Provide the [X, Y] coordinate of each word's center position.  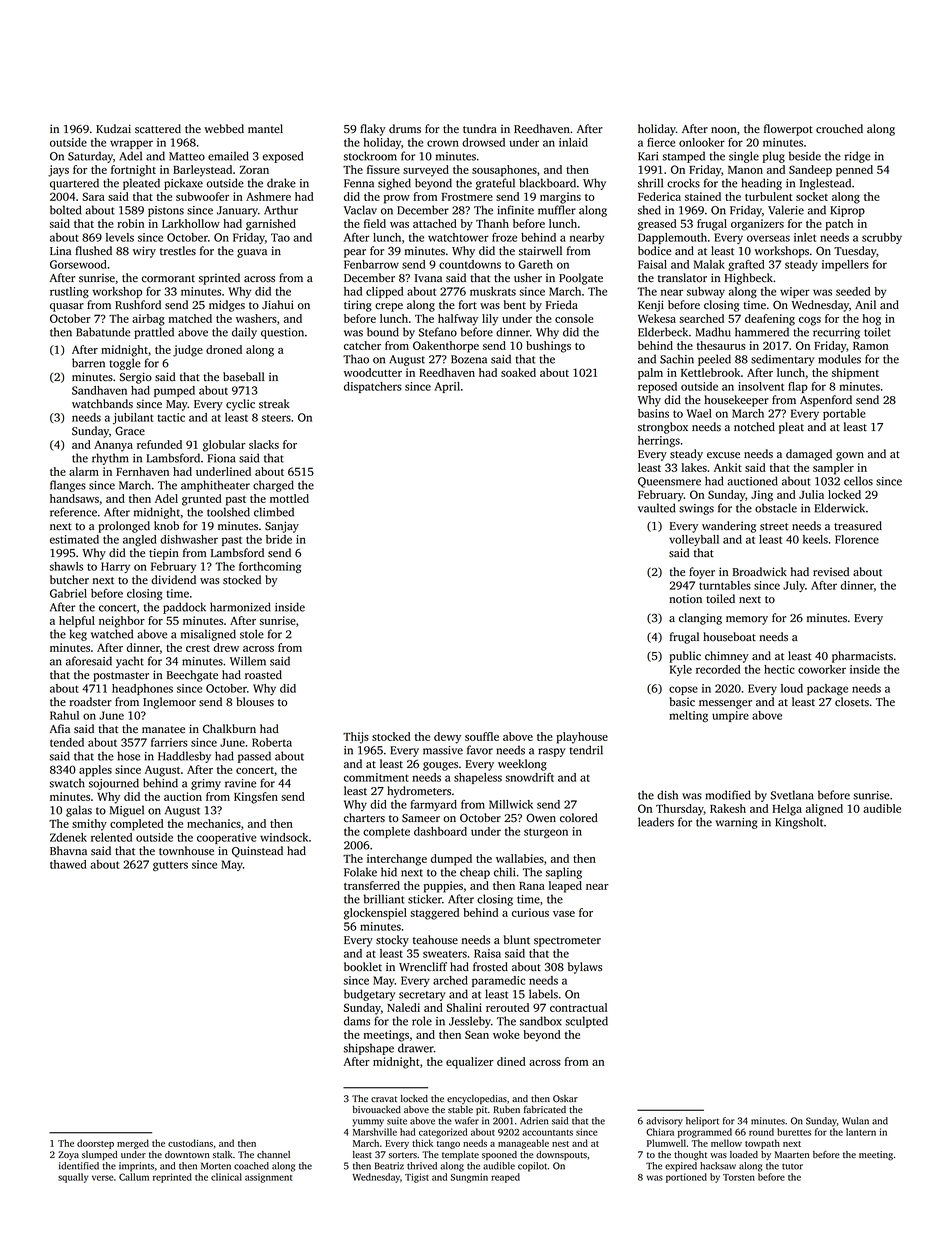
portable [844, 414]
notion [685, 599]
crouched [839, 129]
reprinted [172, 1178]
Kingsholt [799, 823]
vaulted [656, 508]
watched [112, 634]
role [422, 1021]
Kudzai [113, 128]
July [794, 586]
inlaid [573, 142]
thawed [68, 864]
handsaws [74, 498]
